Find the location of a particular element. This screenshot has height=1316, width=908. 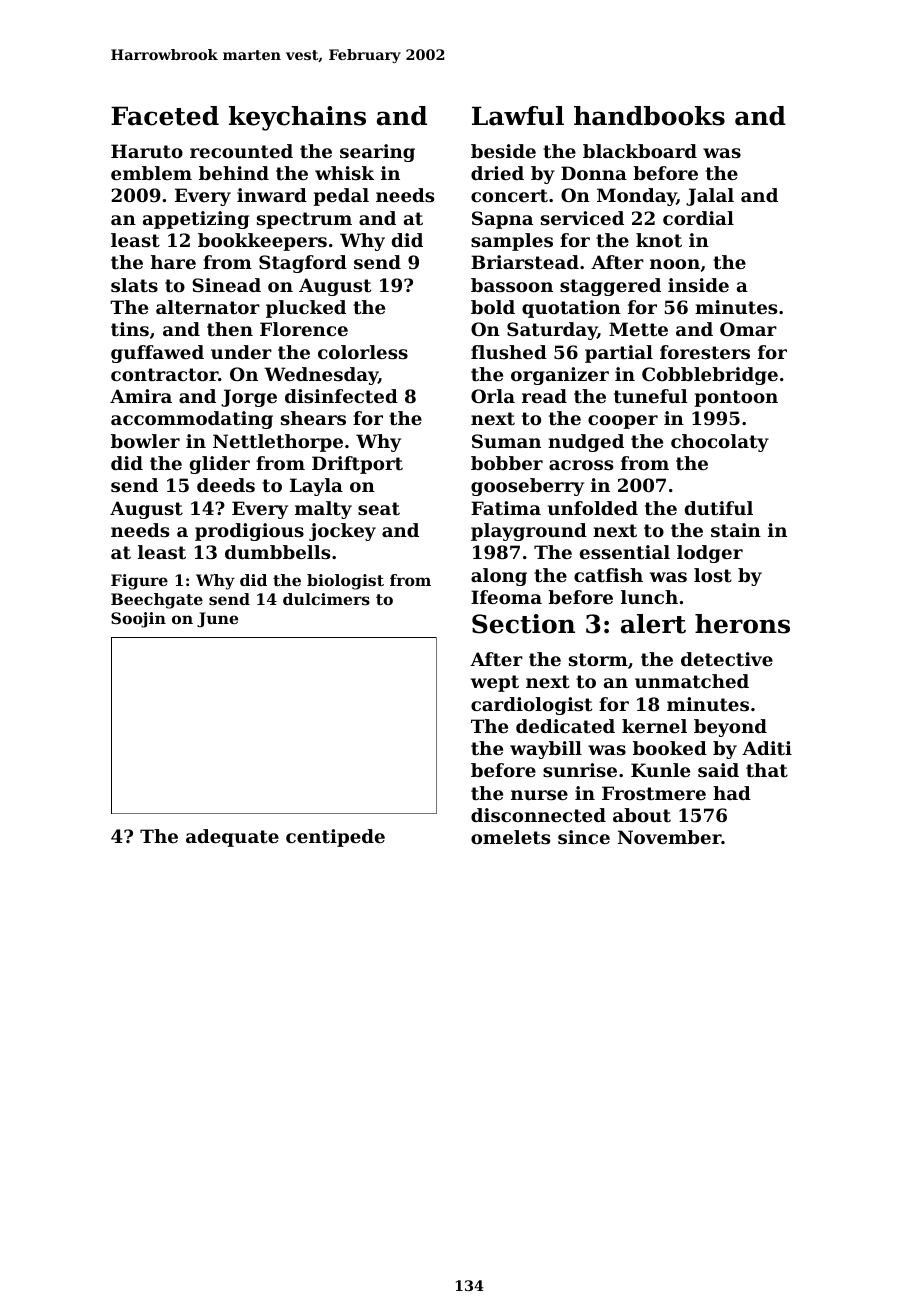

alert is located at coordinates (653, 624).
